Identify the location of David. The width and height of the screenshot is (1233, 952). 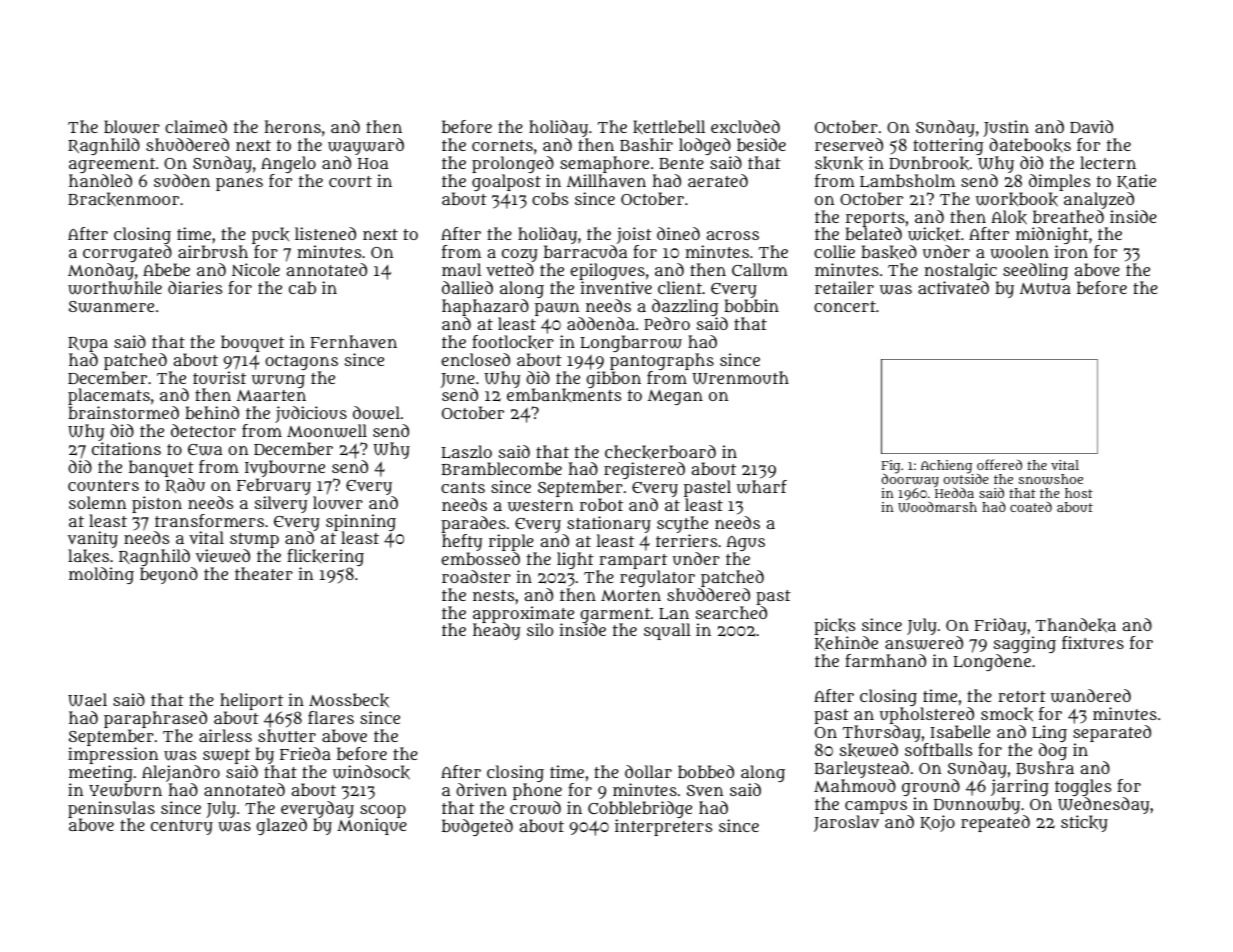
(1091, 126).
